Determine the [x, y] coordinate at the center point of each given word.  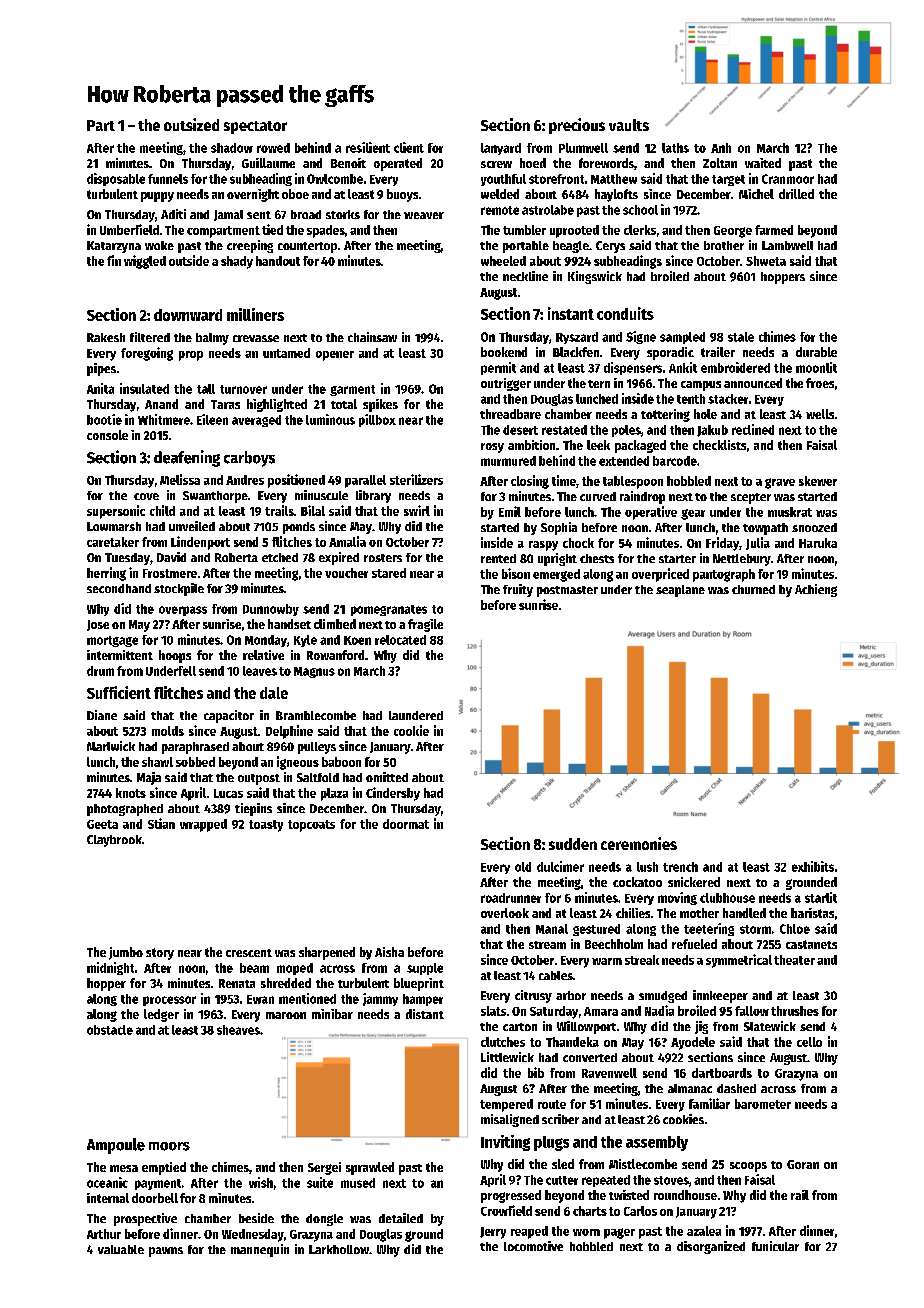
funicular [775, 1246]
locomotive [533, 1246]
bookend [504, 352]
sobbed [195, 762]
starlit [821, 897]
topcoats [311, 826]
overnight [253, 195]
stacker [728, 399]
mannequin [260, 1250]
